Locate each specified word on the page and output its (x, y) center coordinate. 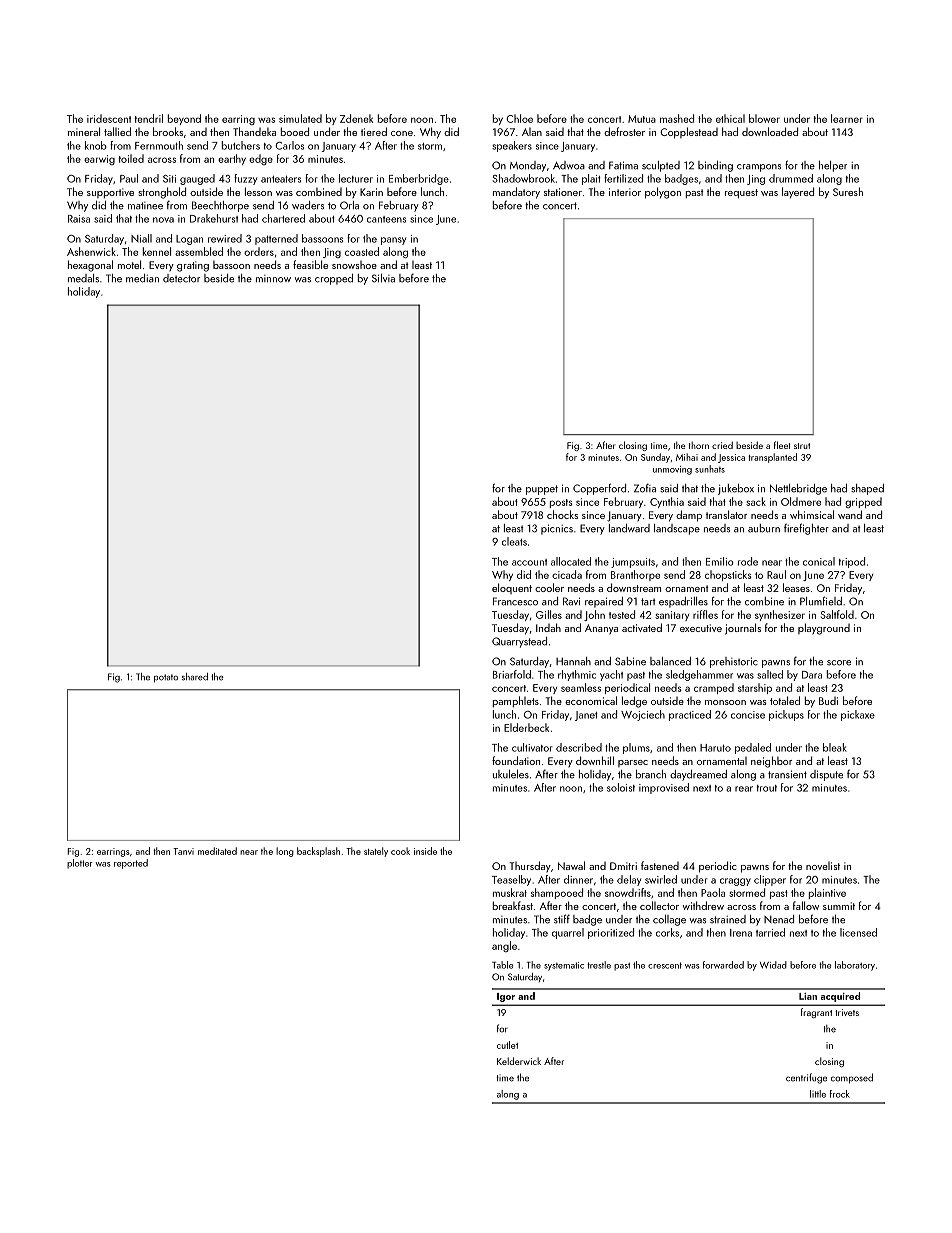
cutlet (507, 1045)
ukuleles (511, 774)
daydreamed (698, 775)
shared (195, 677)
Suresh (848, 191)
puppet (542, 490)
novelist (823, 866)
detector (181, 278)
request (741, 194)
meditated (217, 851)
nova (163, 220)
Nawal (571, 865)
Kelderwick (519, 1061)
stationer (563, 192)
